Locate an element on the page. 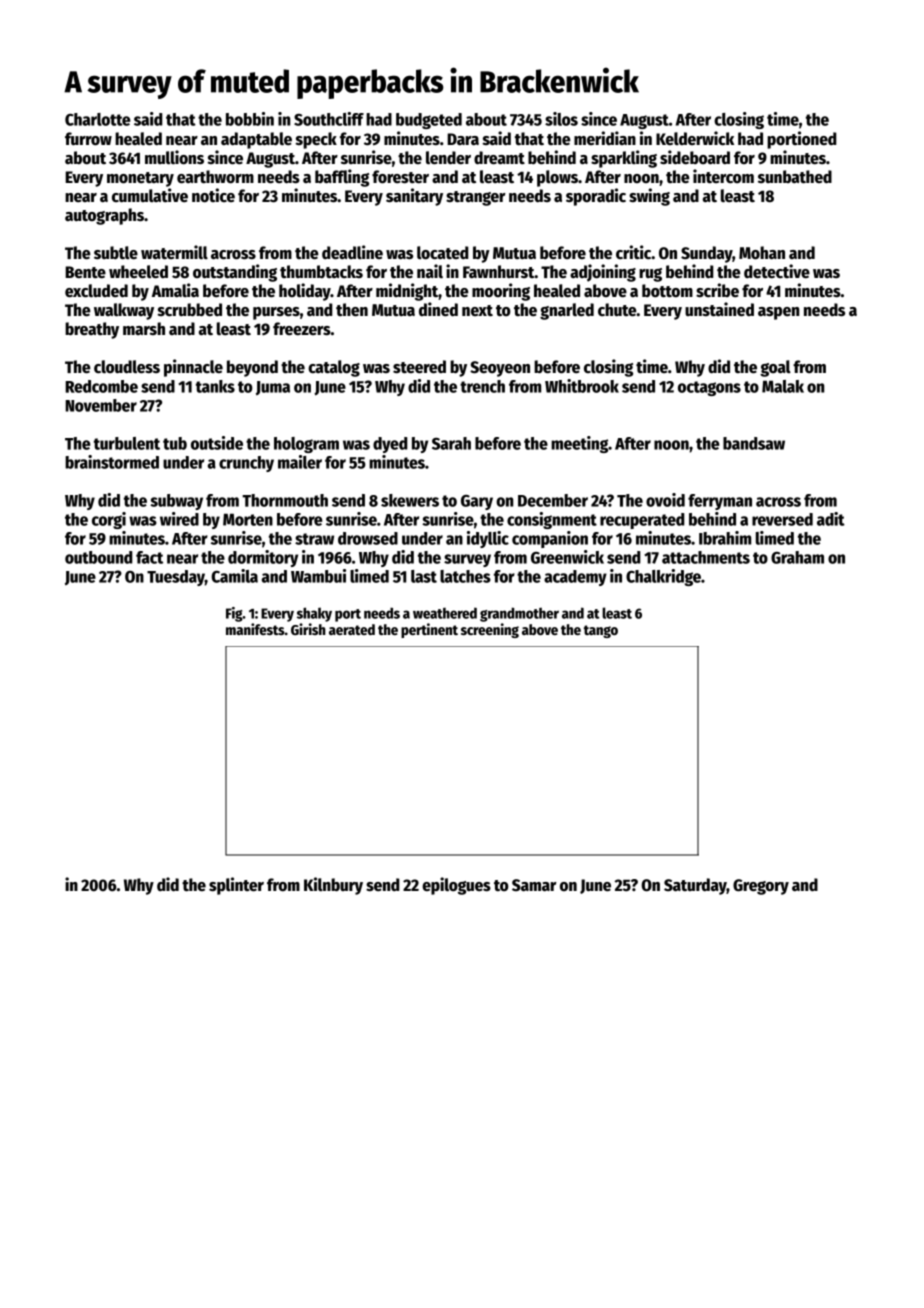 Image resolution: width=924 pixels, height=1308 pixels. mullions is located at coordinates (174, 157).
